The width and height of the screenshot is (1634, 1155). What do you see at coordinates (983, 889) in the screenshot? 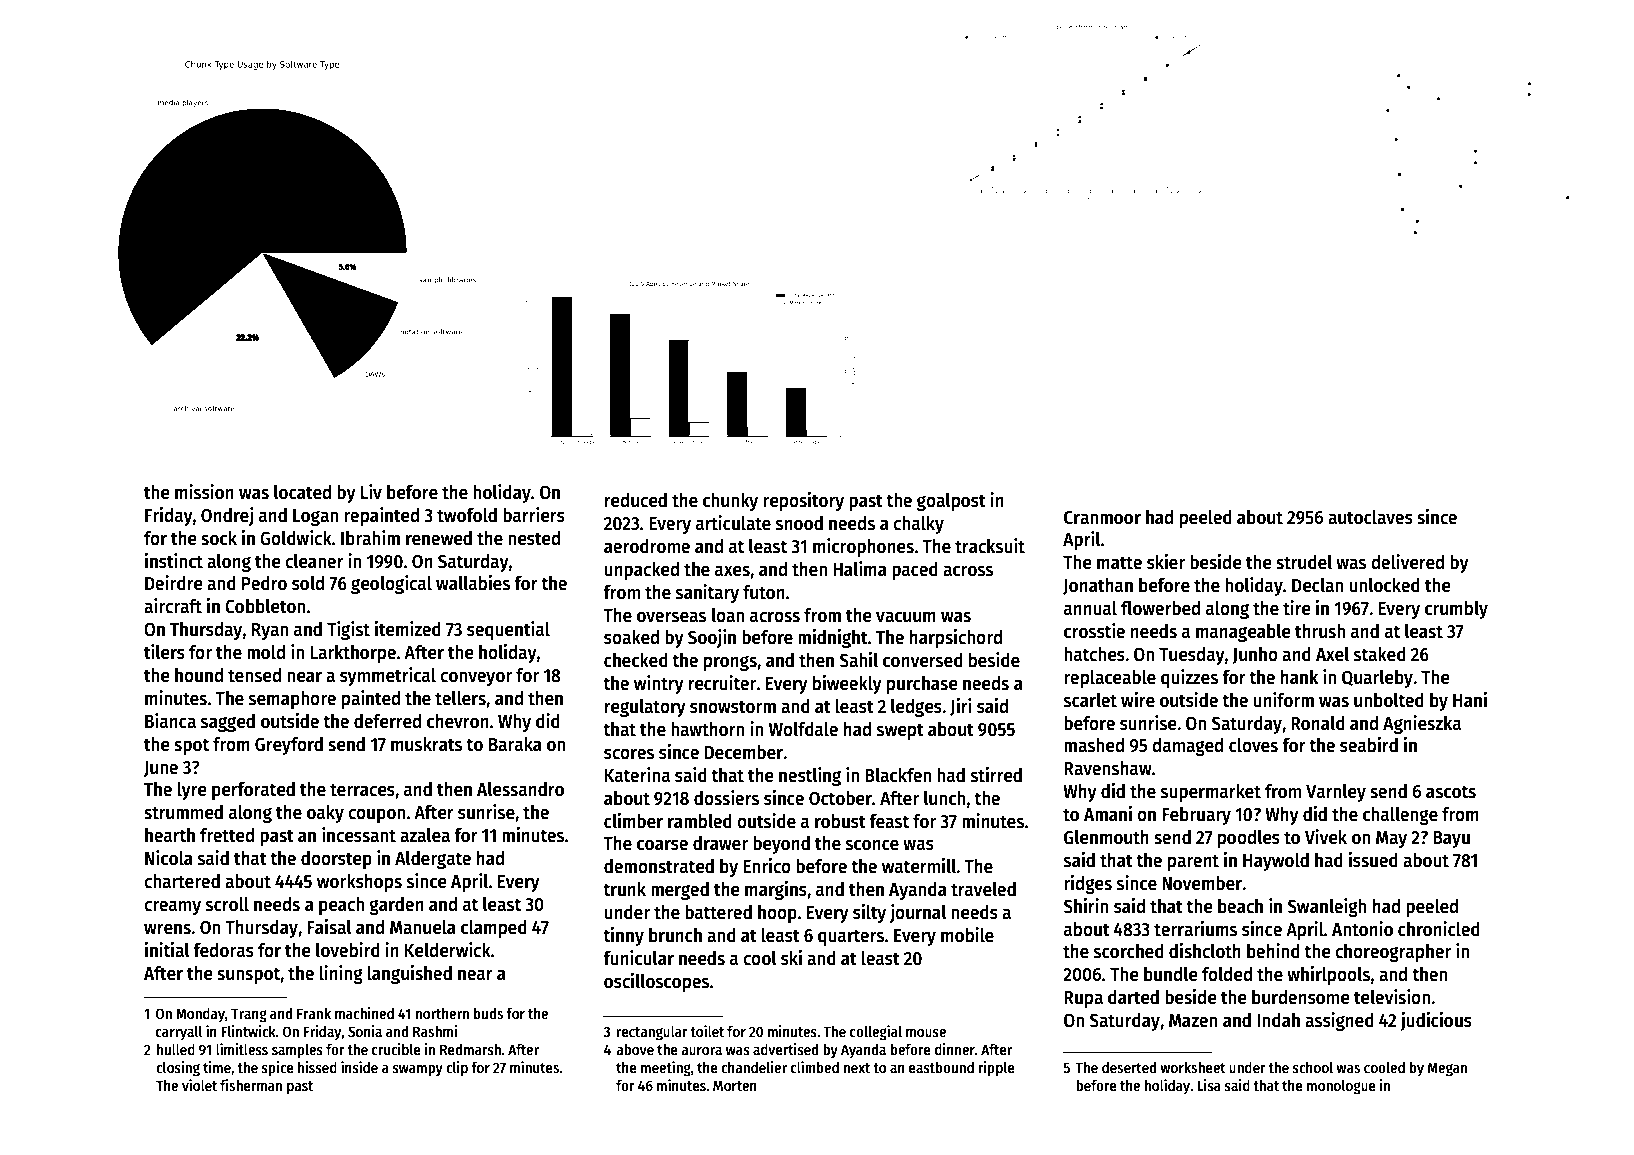
I see `traveled` at bounding box center [983, 889].
